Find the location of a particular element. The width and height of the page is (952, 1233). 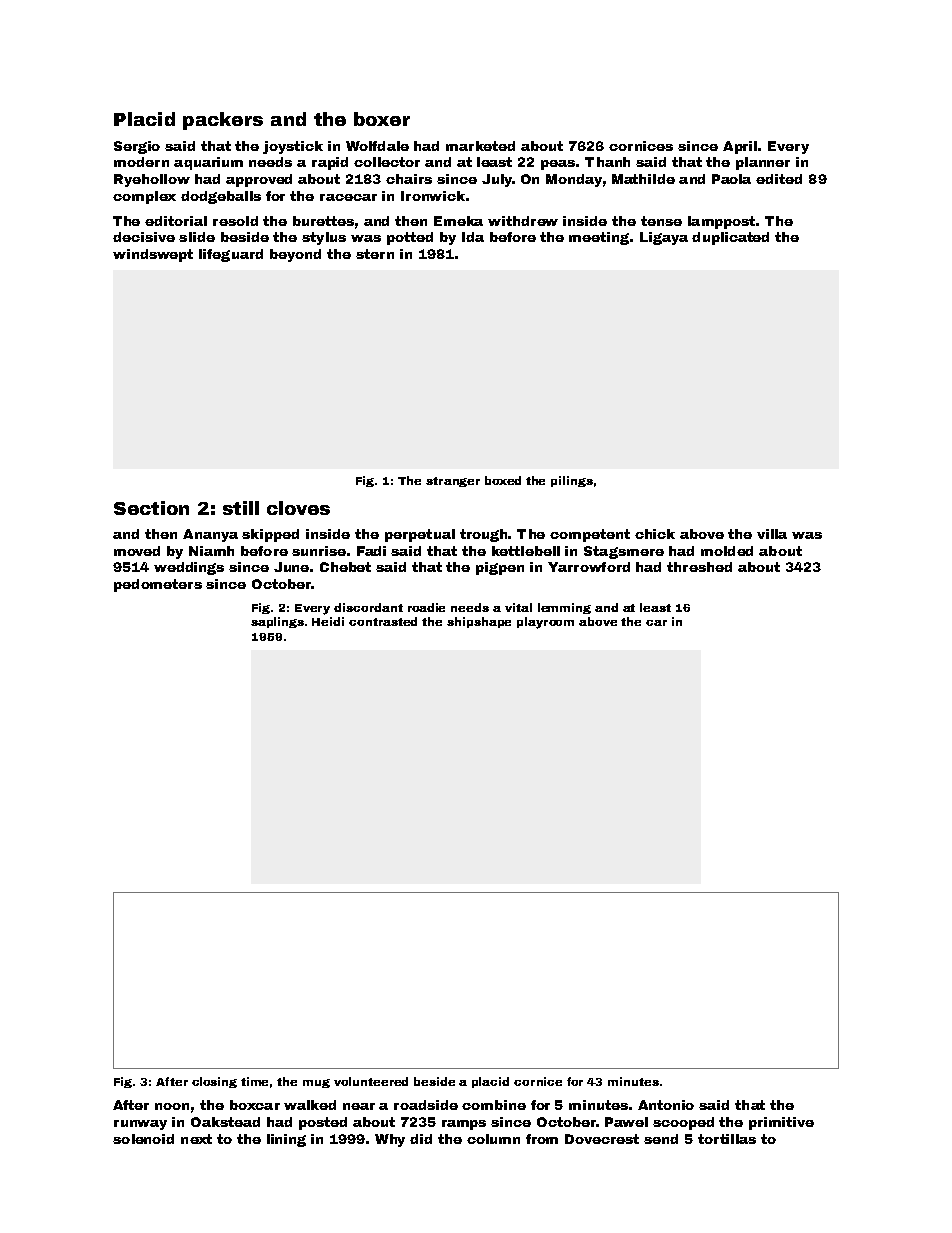

closing is located at coordinates (214, 1082).
